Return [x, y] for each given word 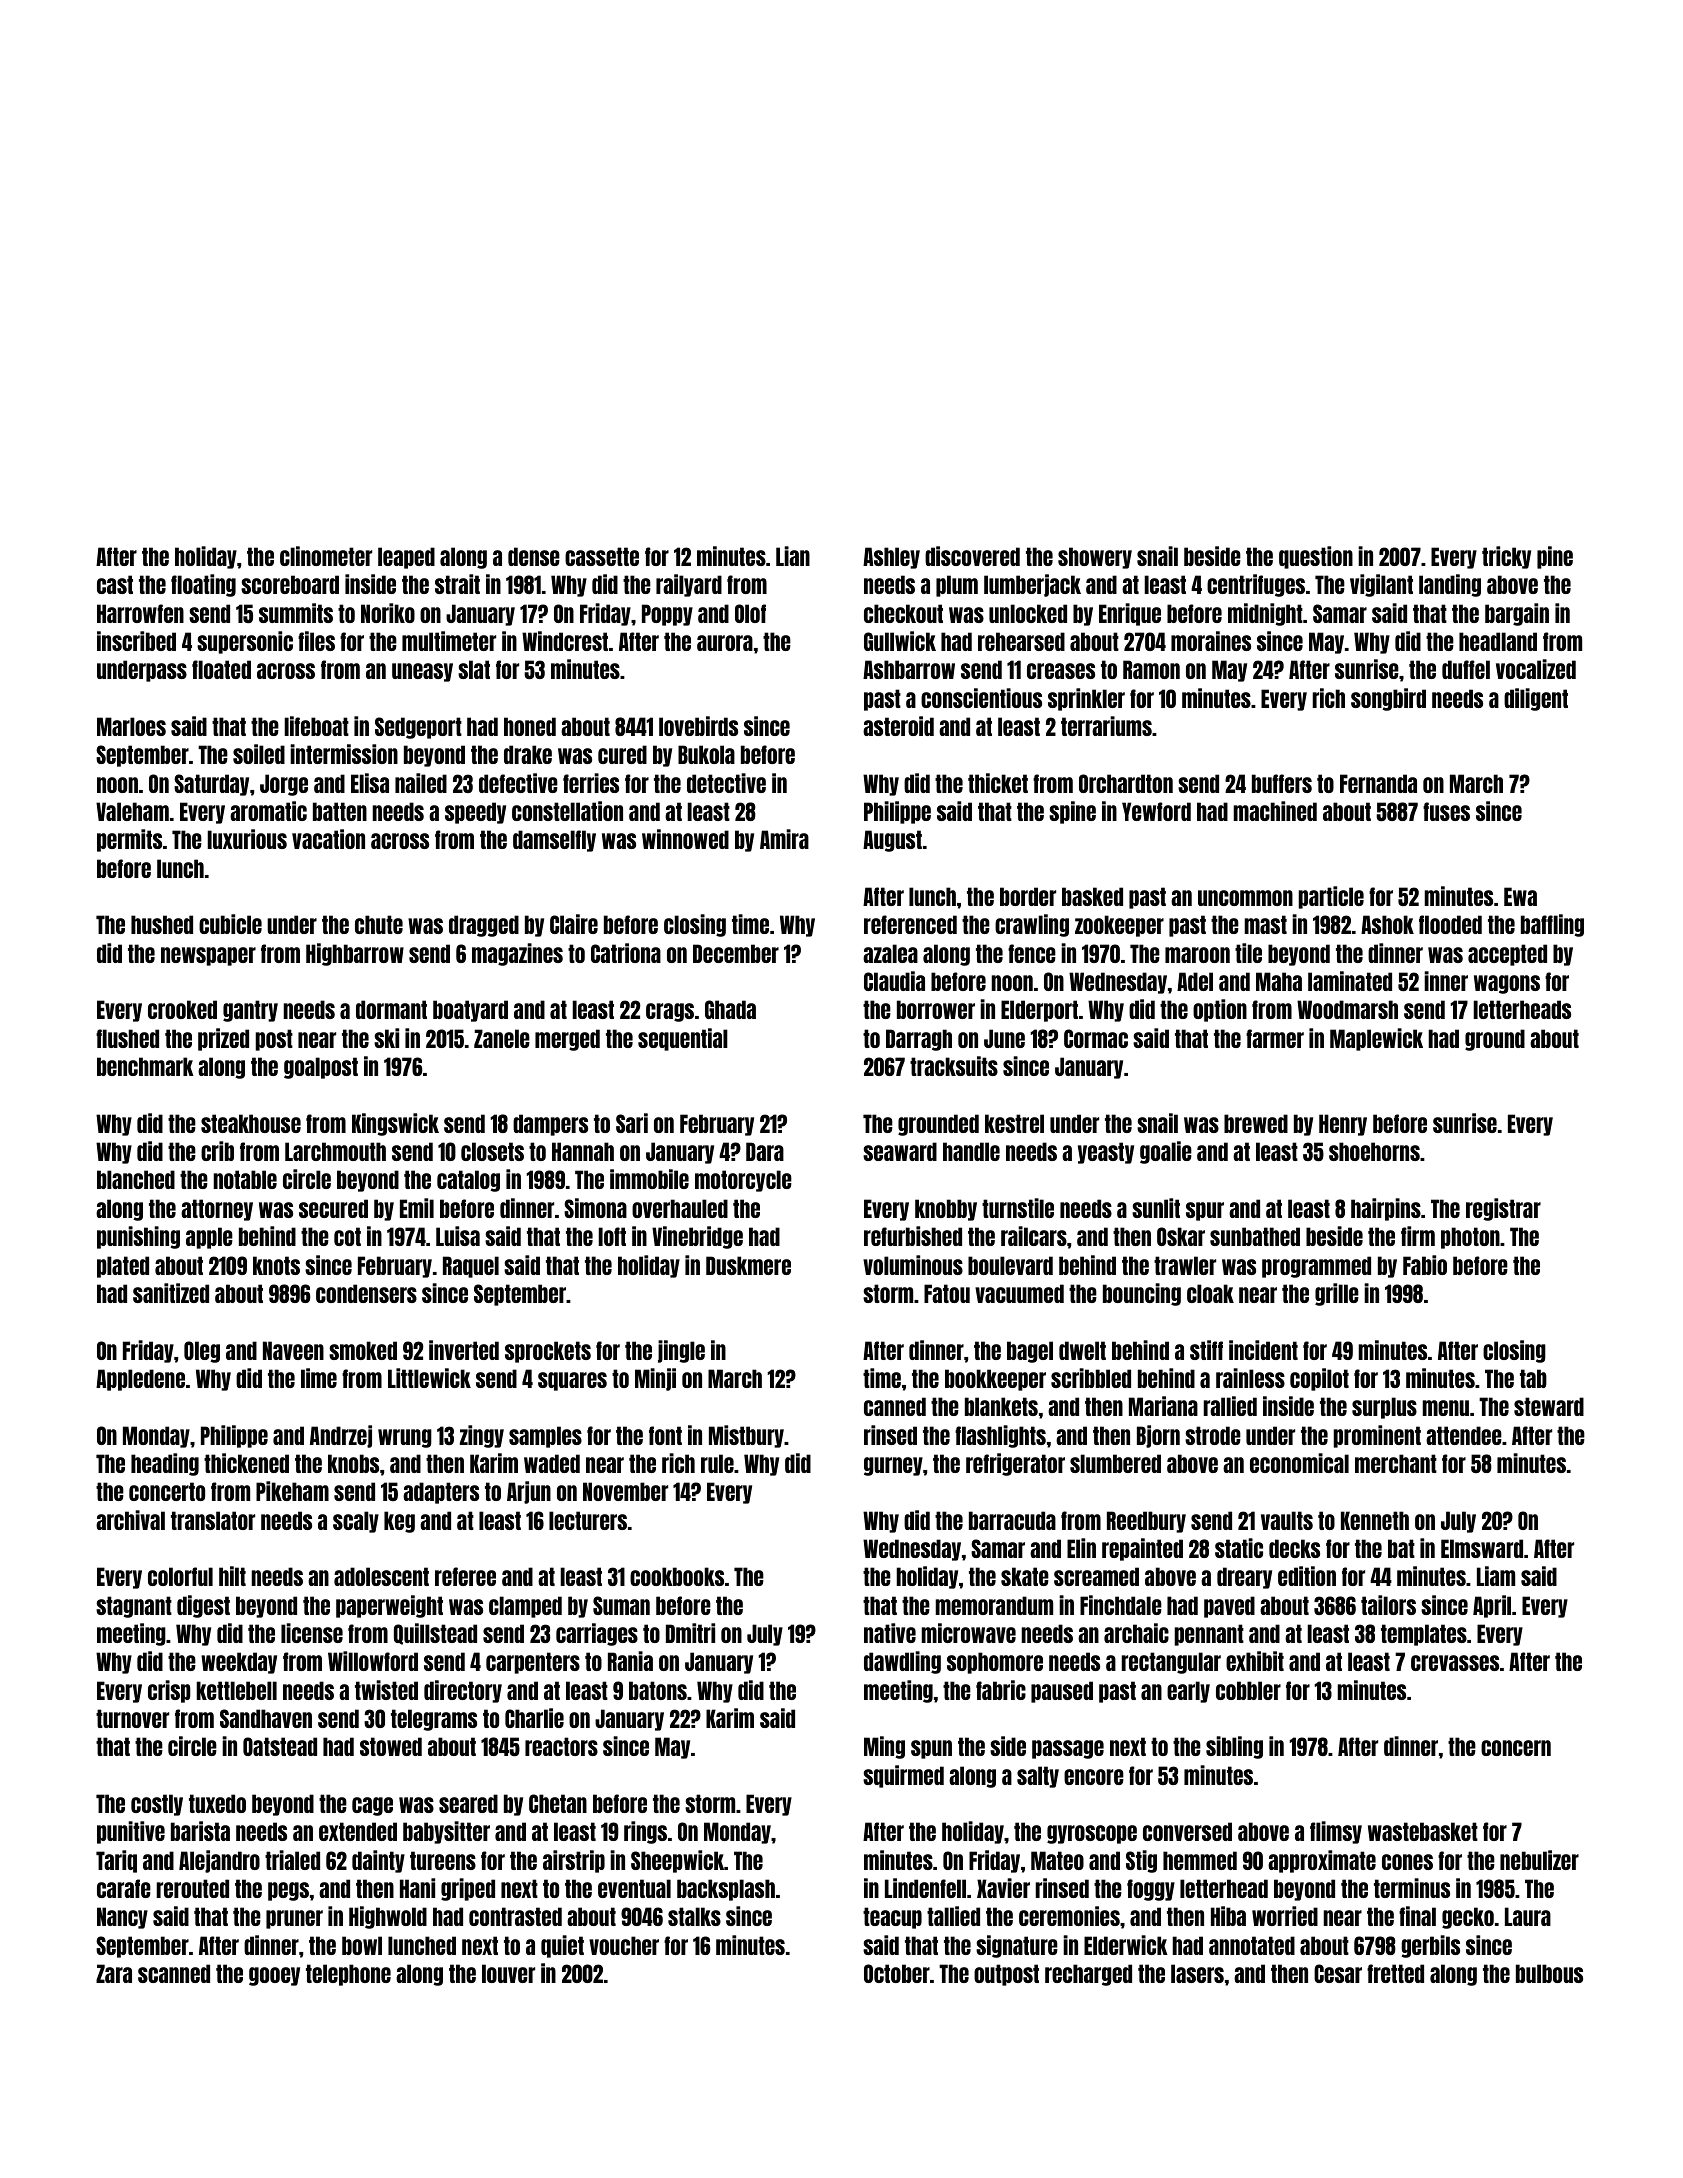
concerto [167, 1491]
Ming [884, 1747]
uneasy [422, 672]
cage [372, 1806]
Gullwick [900, 641]
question [1316, 557]
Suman [621, 1605]
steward [1549, 1406]
